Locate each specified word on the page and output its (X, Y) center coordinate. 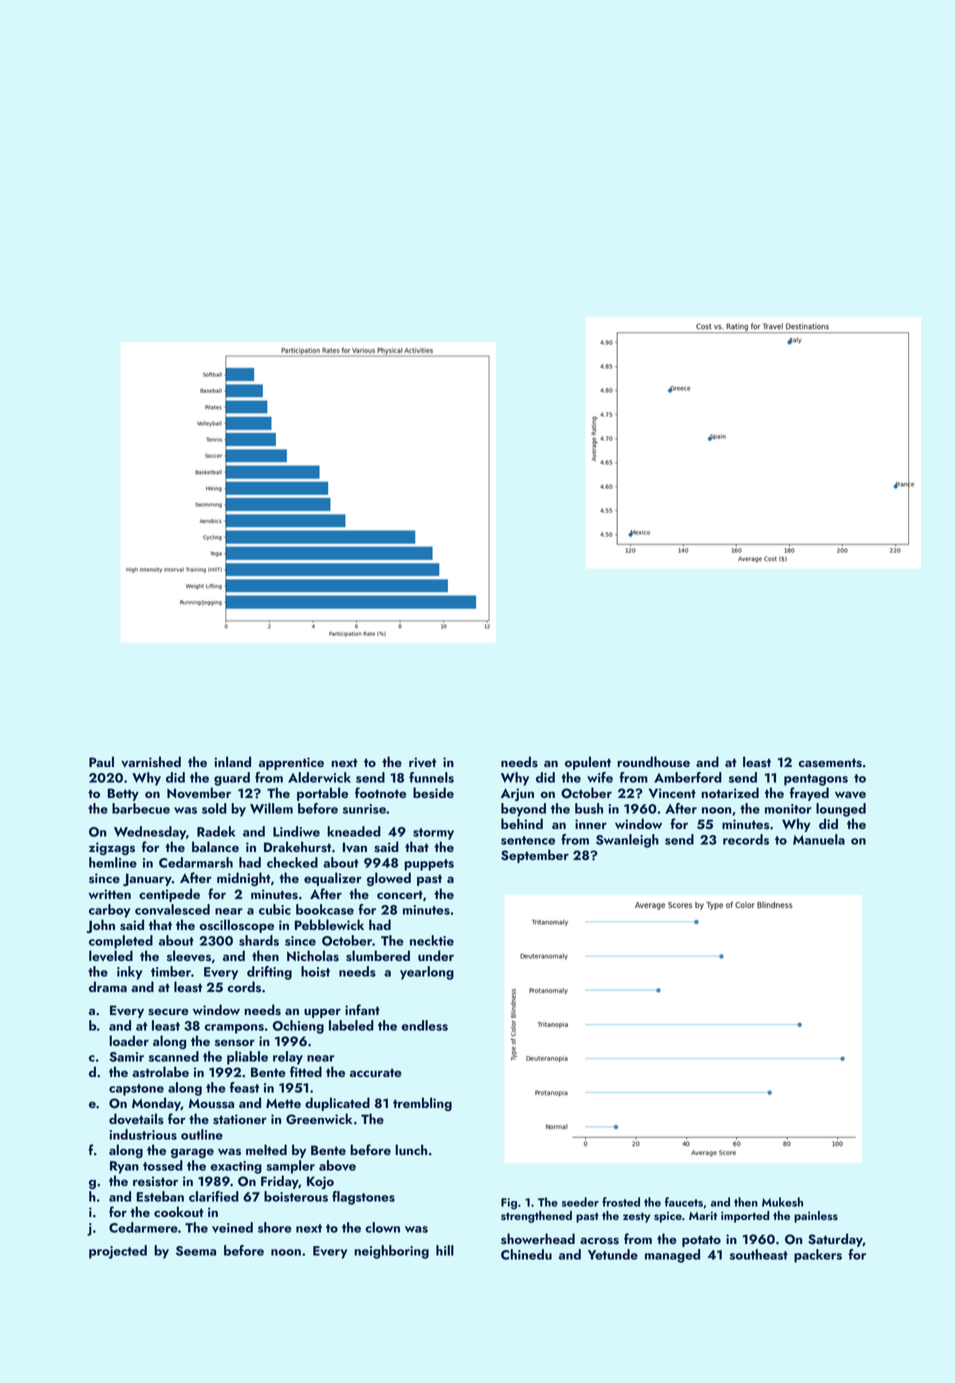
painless (816, 1217)
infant (362, 1009)
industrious (143, 1134)
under (436, 955)
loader (129, 1040)
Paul (101, 761)
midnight (244, 879)
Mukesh (782, 1202)
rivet (422, 762)
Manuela (819, 839)
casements (830, 763)
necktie (432, 940)
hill (445, 1250)
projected (118, 1252)
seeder (580, 1202)
